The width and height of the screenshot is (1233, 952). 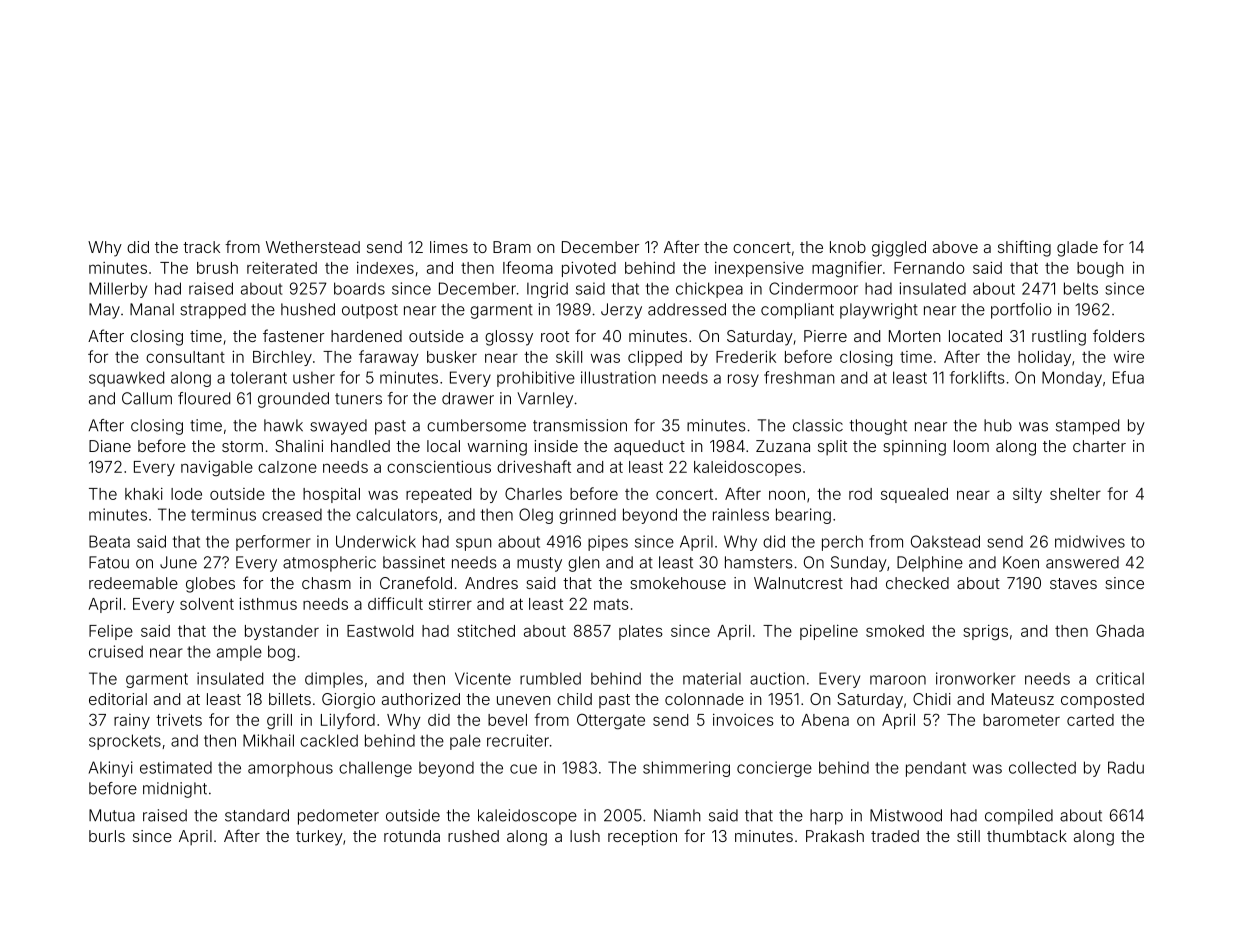 I want to click on child, so click(x=574, y=699).
